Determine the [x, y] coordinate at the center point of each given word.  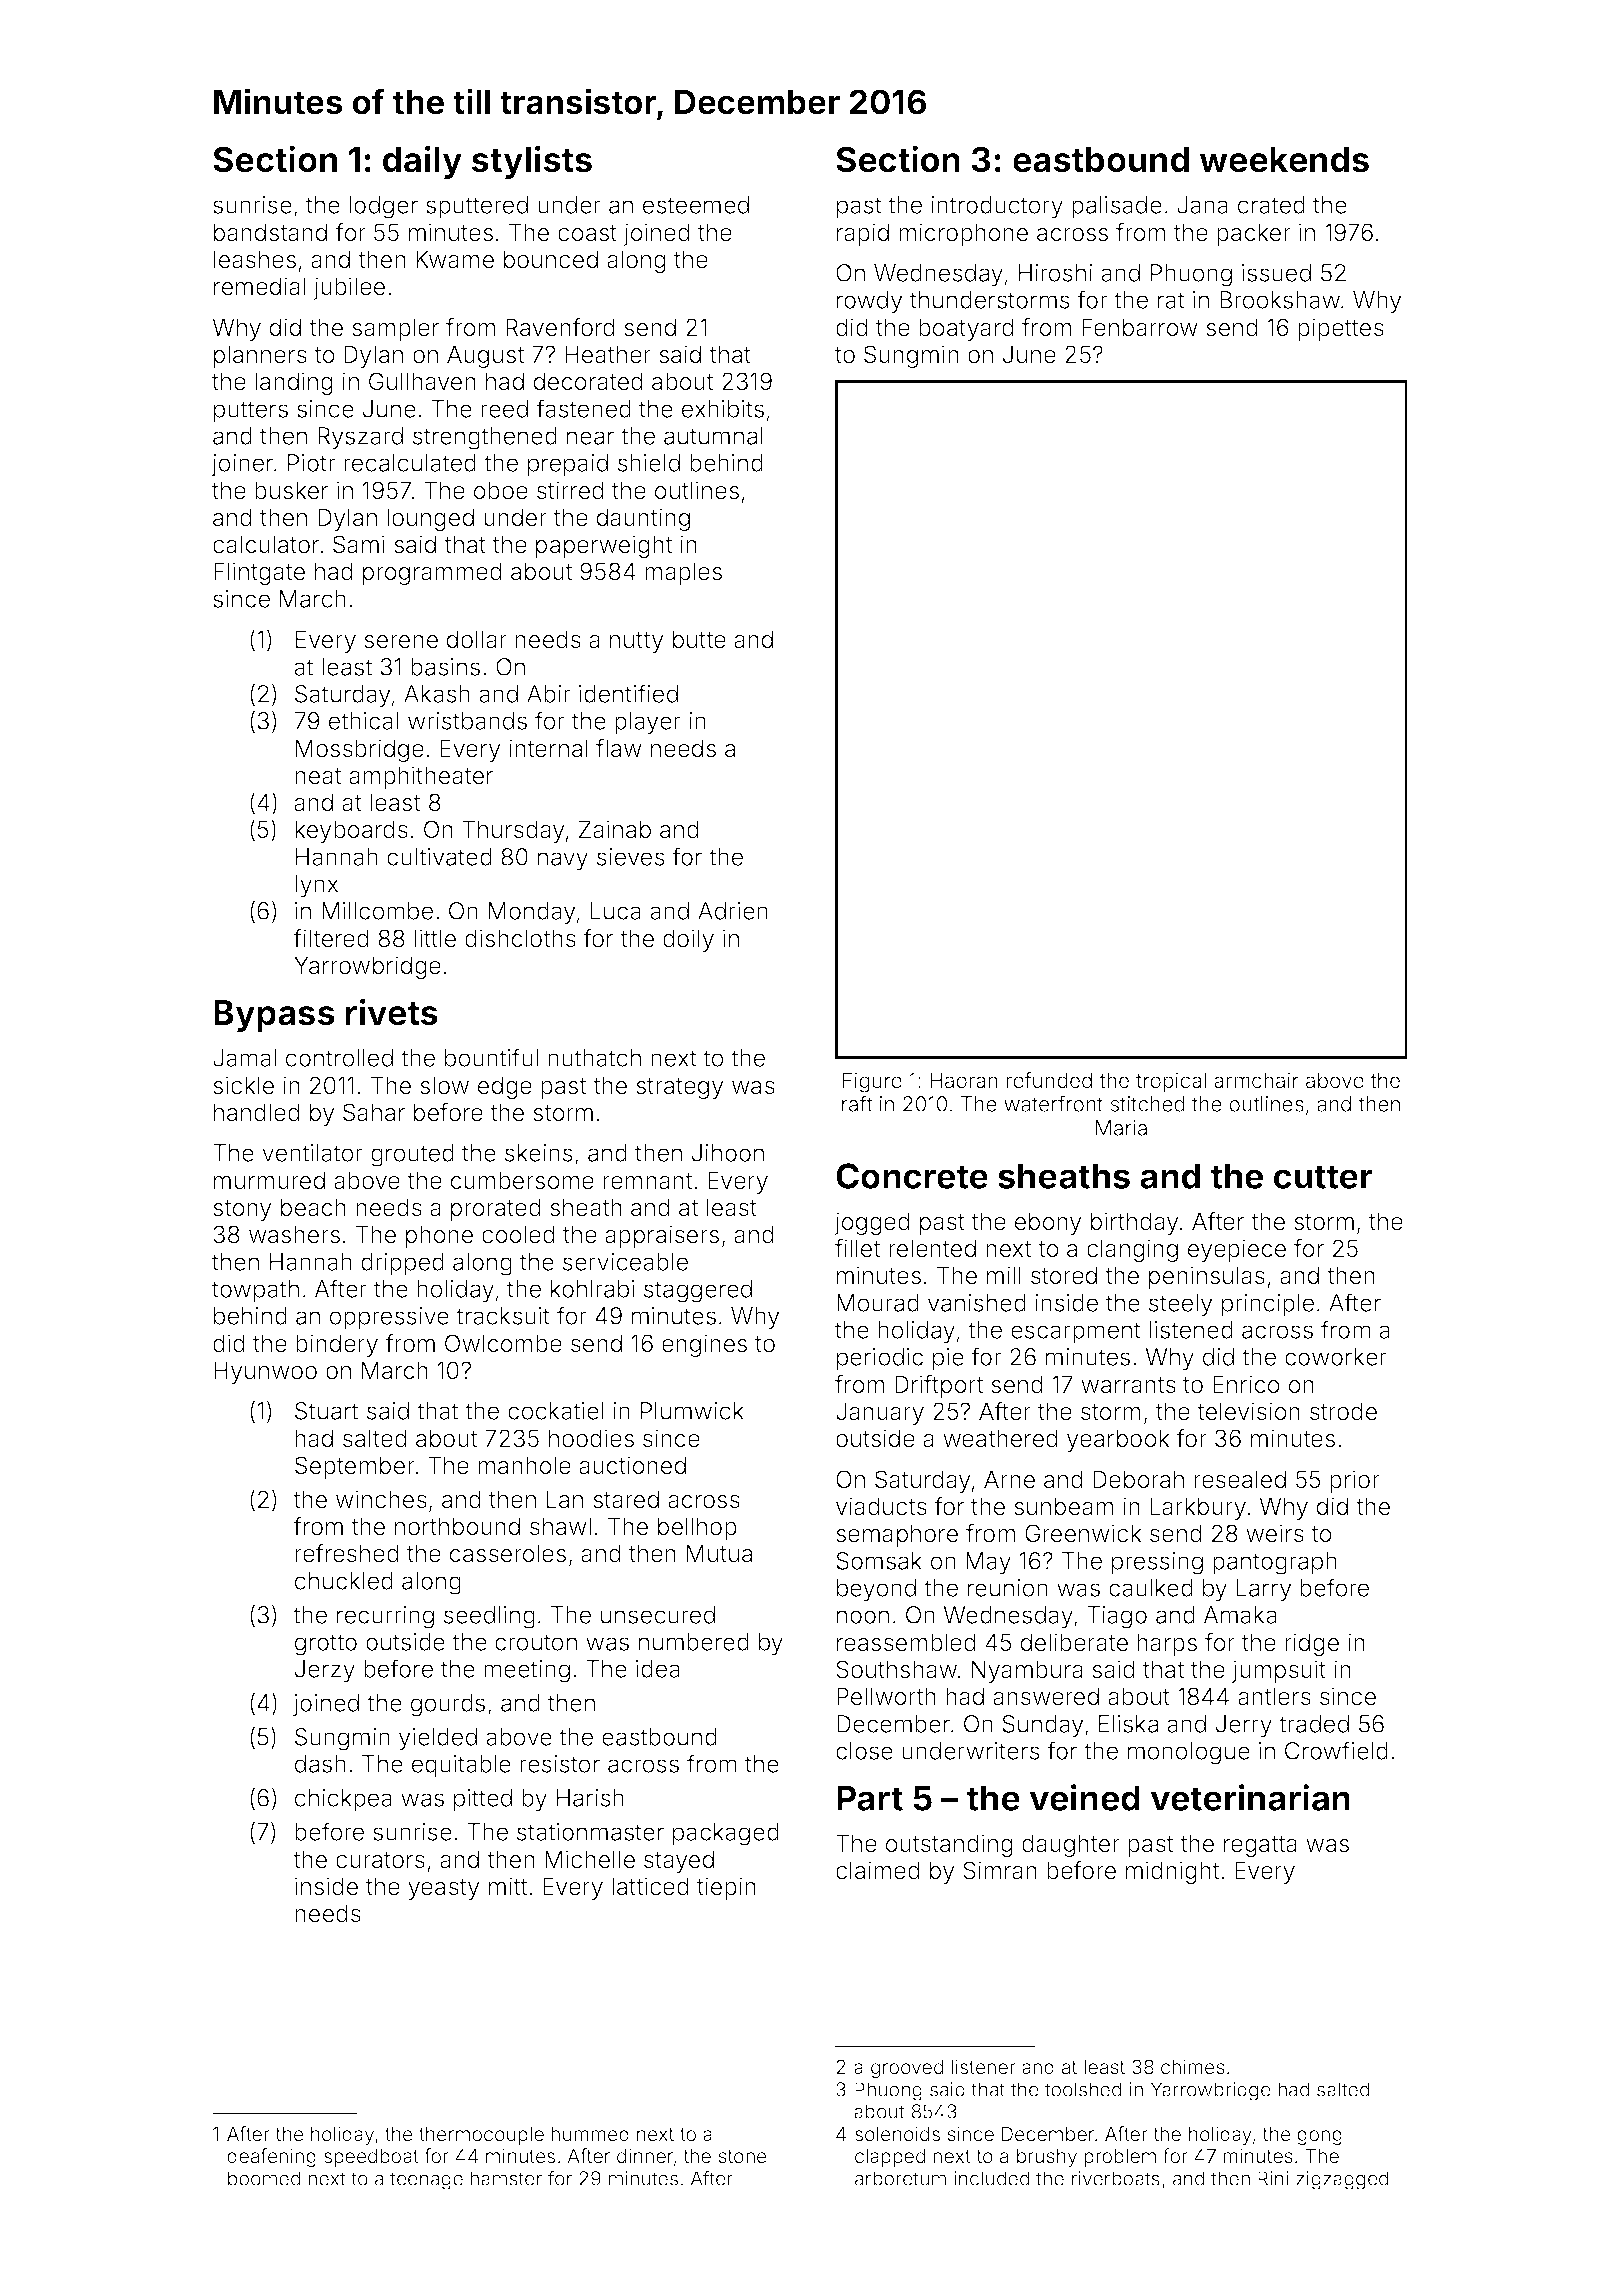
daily [422, 162]
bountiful [491, 1057]
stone [742, 2156]
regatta [1260, 1846]
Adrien [733, 911]
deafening [271, 2157]
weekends [1284, 160]
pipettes [1341, 329]
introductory [997, 207]
